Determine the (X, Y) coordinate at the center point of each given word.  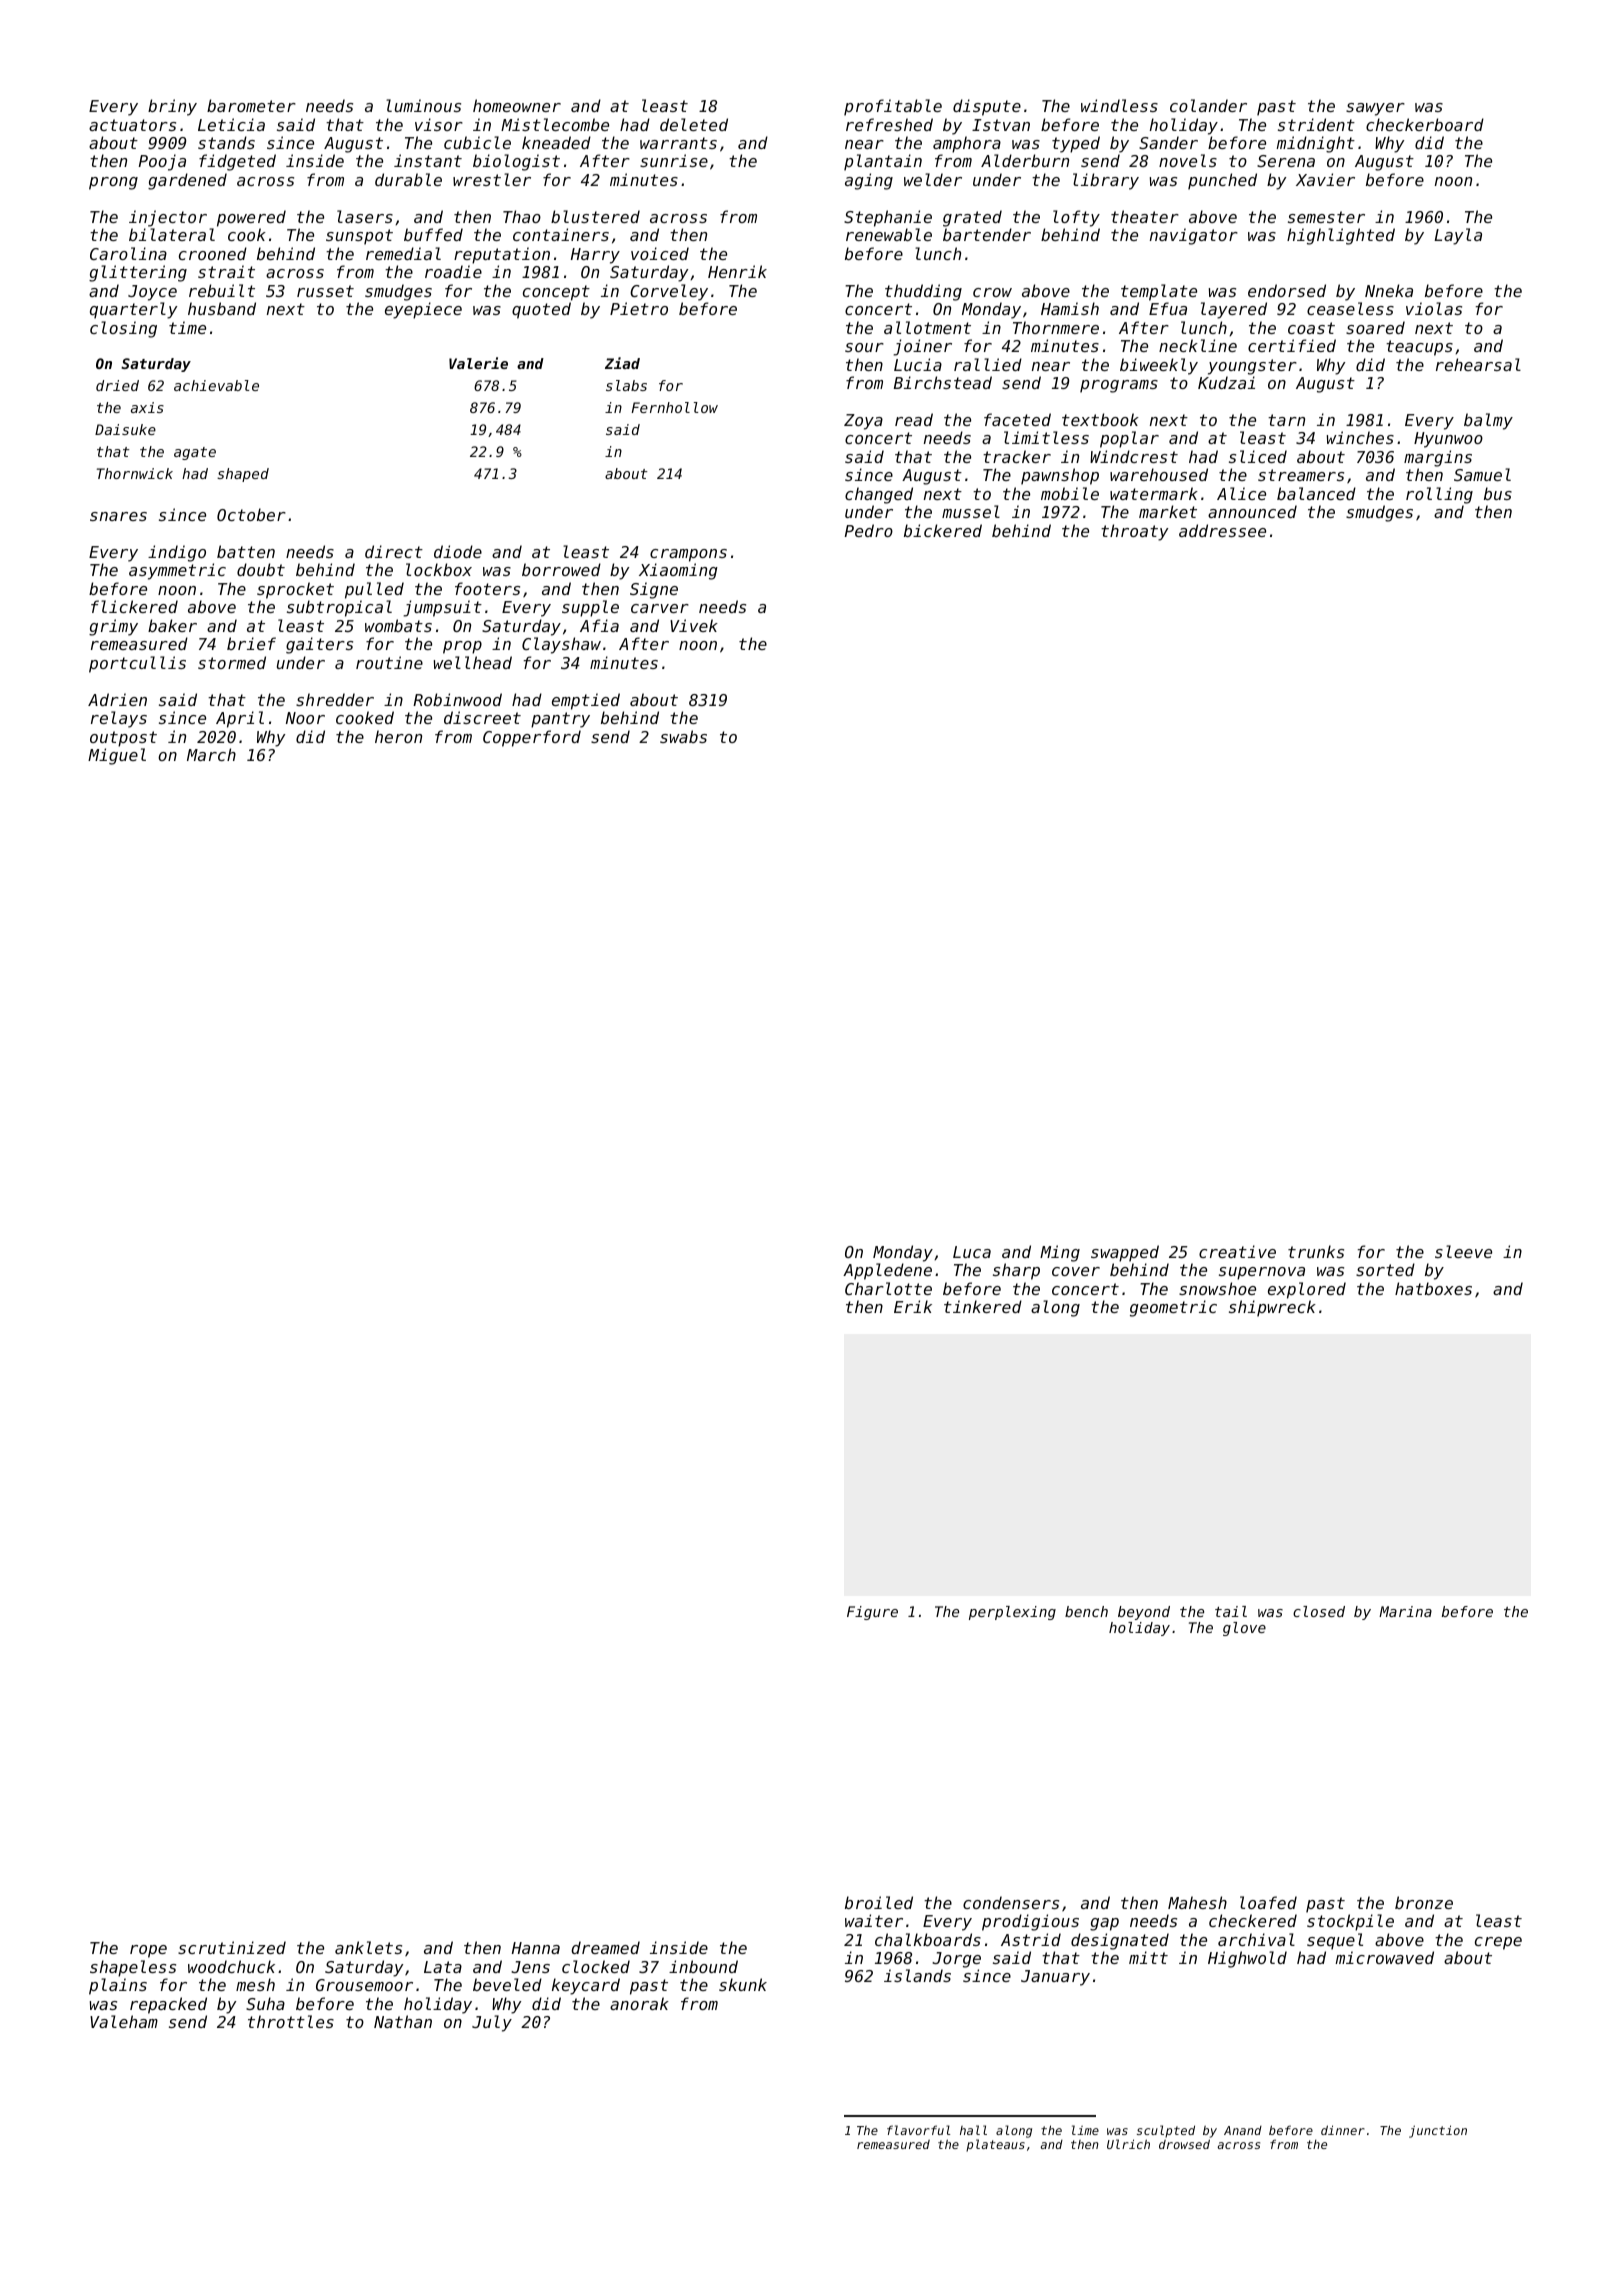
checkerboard (1425, 124)
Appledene (887, 1271)
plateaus (995, 2145)
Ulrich (1128, 2144)
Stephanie (888, 218)
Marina (1405, 1611)
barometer (251, 105)
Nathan (403, 2021)
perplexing (1012, 1613)
